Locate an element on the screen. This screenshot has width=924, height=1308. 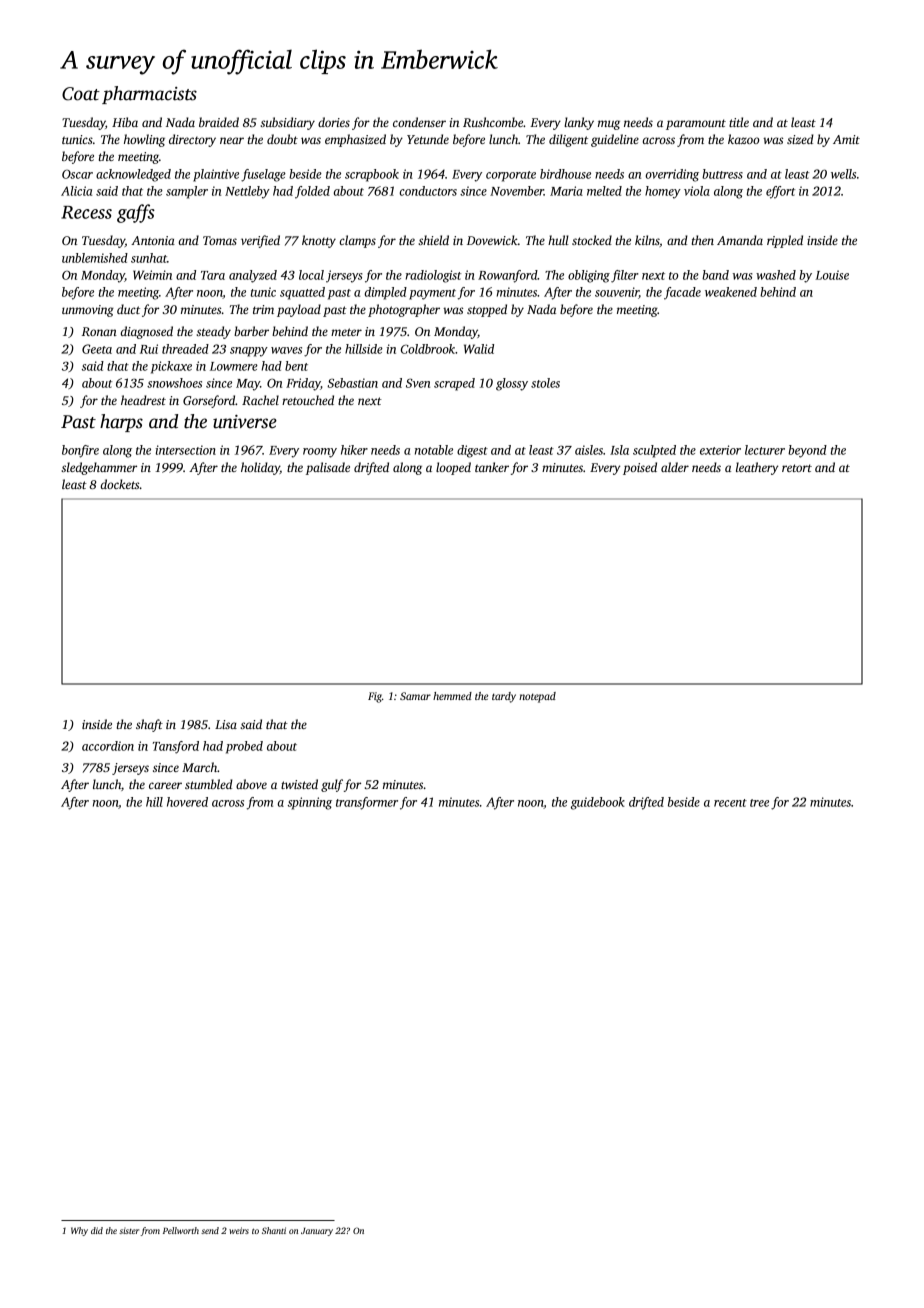
guidebook is located at coordinates (598, 803).
